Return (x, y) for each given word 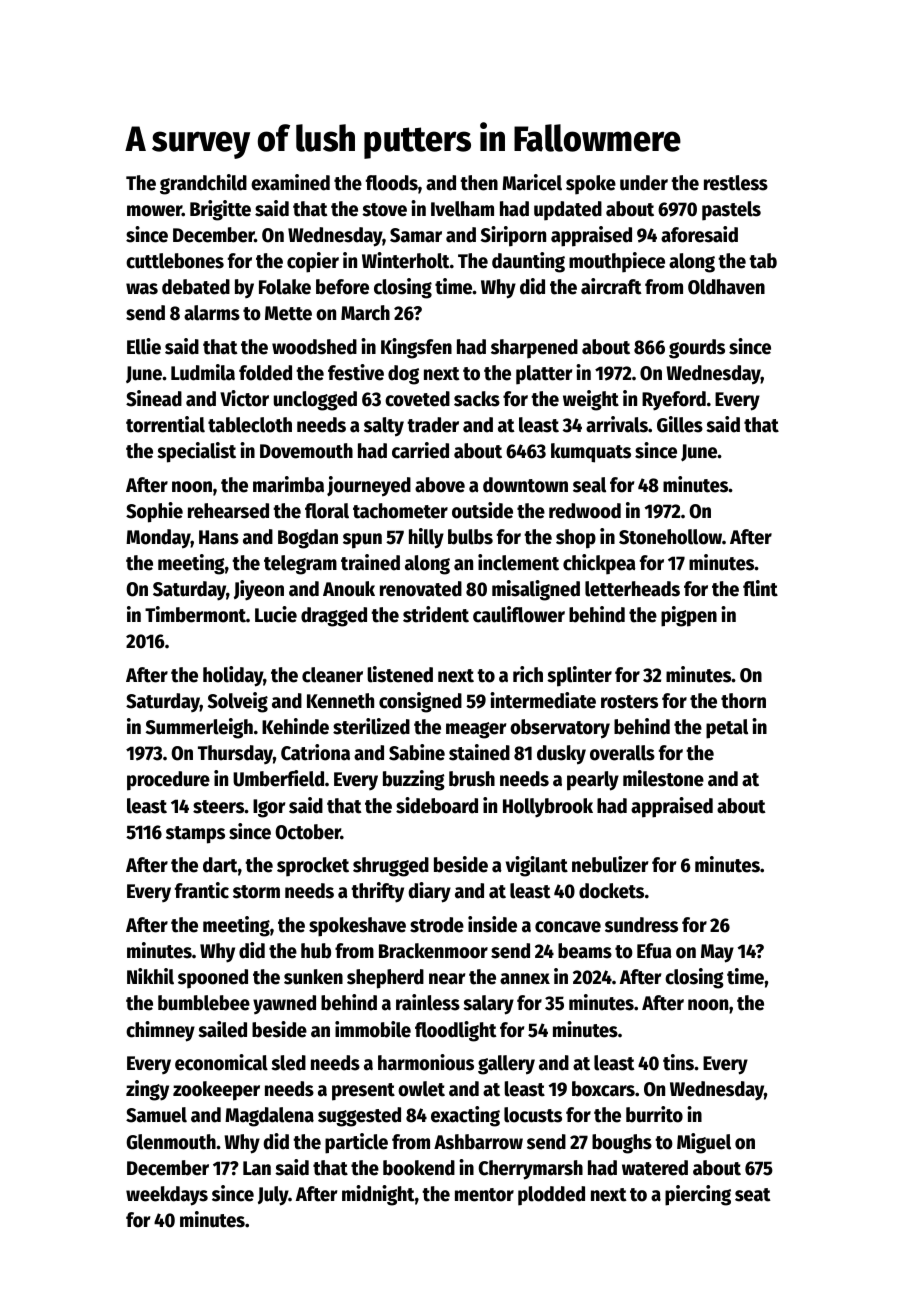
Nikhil (150, 976)
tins (678, 1062)
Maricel (532, 182)
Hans (219, 537)
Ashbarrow (478, 1142)
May (717, 953)
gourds (697, 349)
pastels (731, 211)
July (273, 1196)
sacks (477, 399)
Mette (288, 313)
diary (429, 892)
